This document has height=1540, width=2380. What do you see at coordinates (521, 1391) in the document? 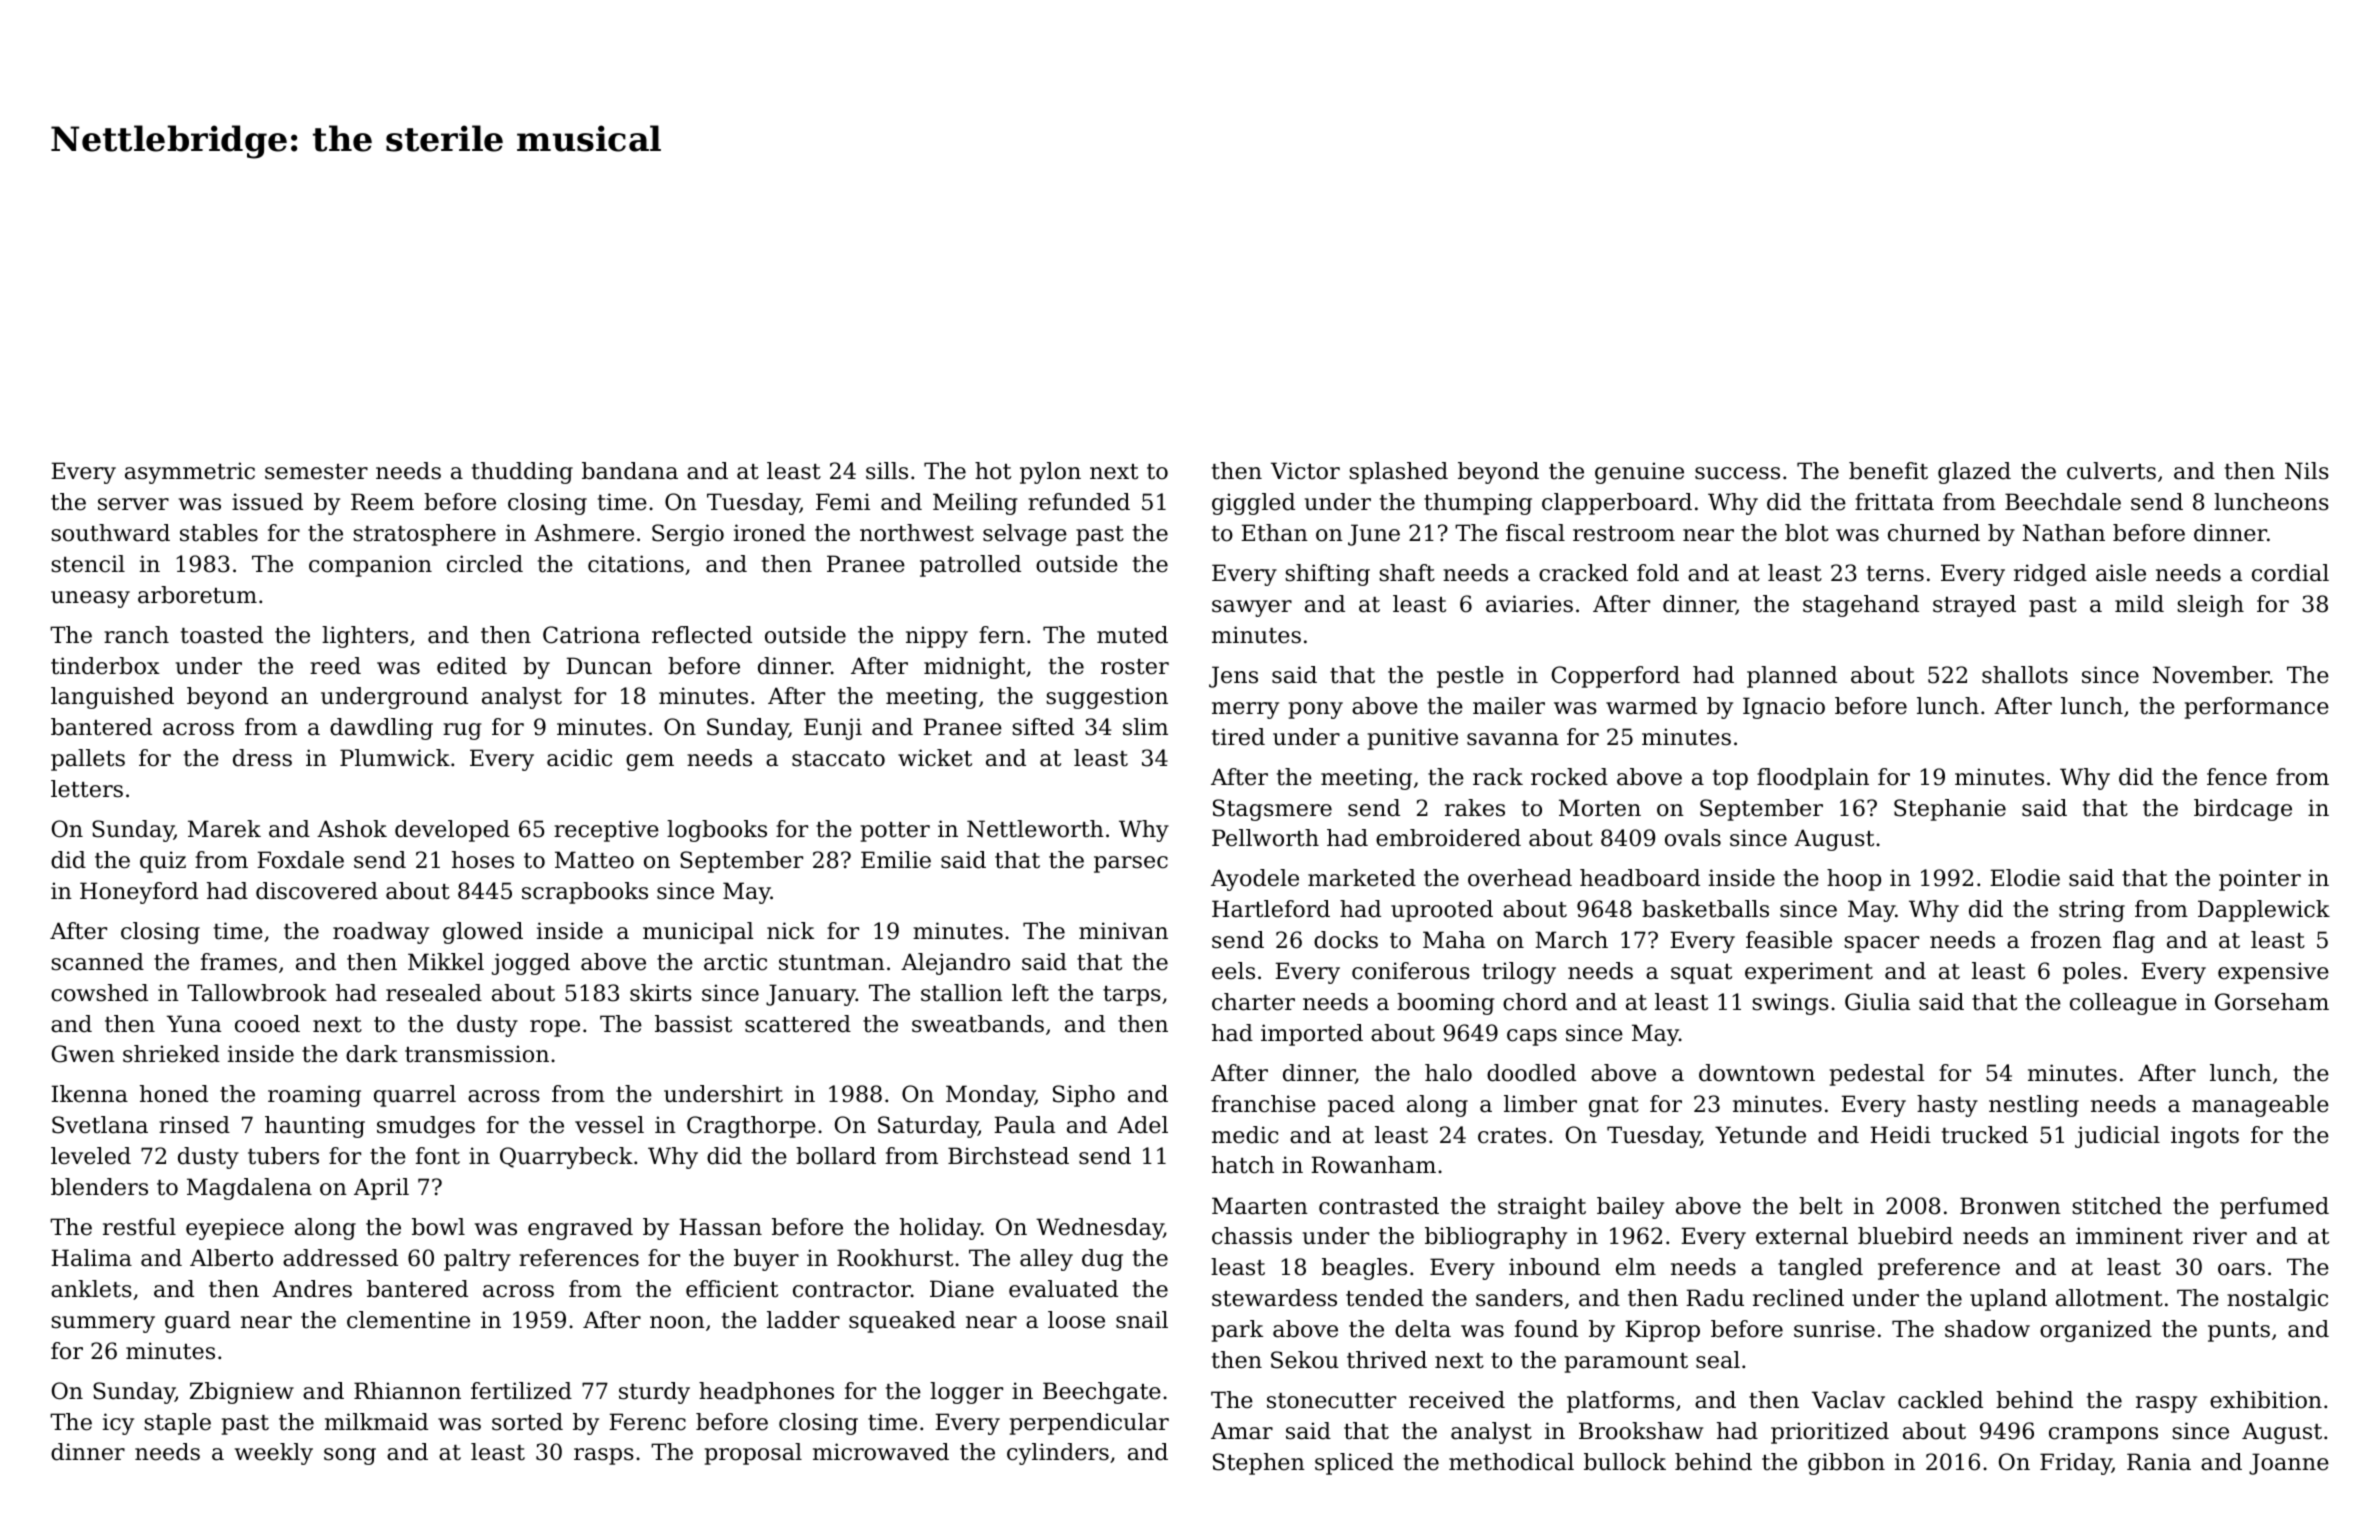
I see `fertilized` at bounding box center [521, 1391].
